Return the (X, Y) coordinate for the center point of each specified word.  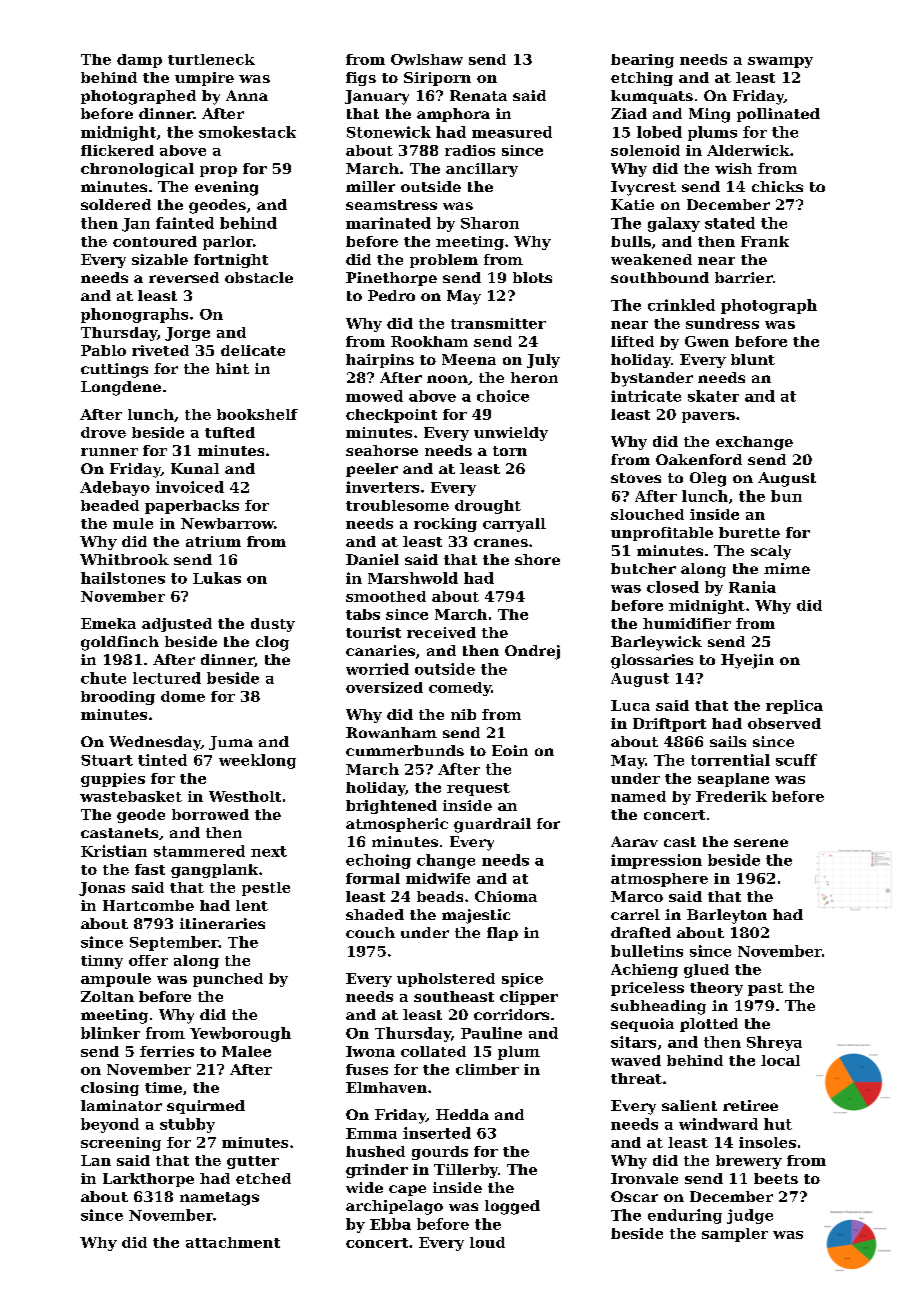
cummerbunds (405, 750)
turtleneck (211, 59)
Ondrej (532, 652)
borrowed (210, 814)
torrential (730, 760)
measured (512, 132)
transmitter (498, 323)
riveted (160, 350)
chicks (777, 186)
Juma (231, 743)
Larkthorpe (148, 1180)
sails (728, 741)
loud (487, 1242)
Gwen (707, 341)
